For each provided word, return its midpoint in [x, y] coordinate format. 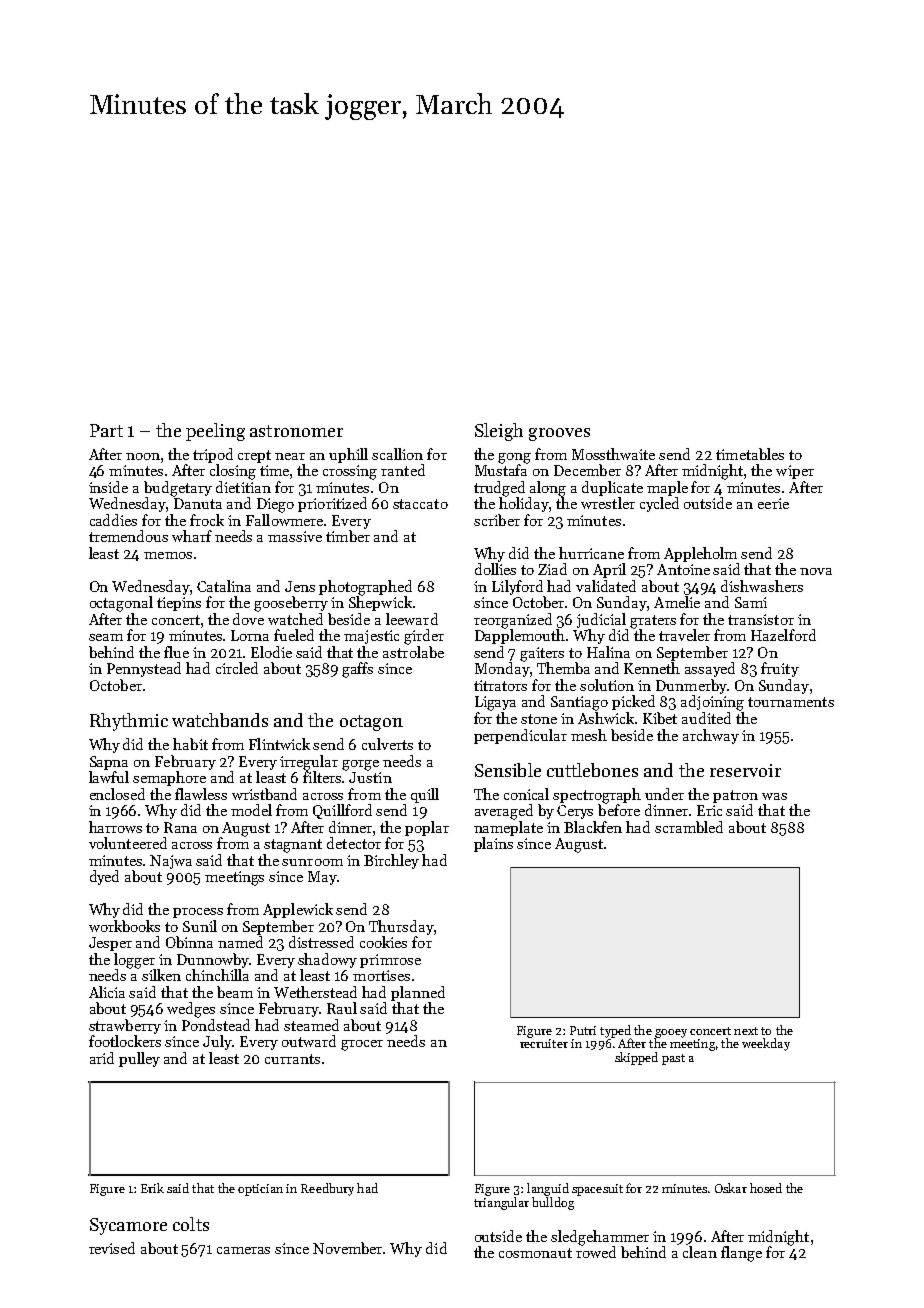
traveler [684, 635]
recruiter [544, 1043]
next [746, 1031]
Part [106, 430]
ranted [403, 470]
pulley [139, 1059]
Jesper [110, 944]
